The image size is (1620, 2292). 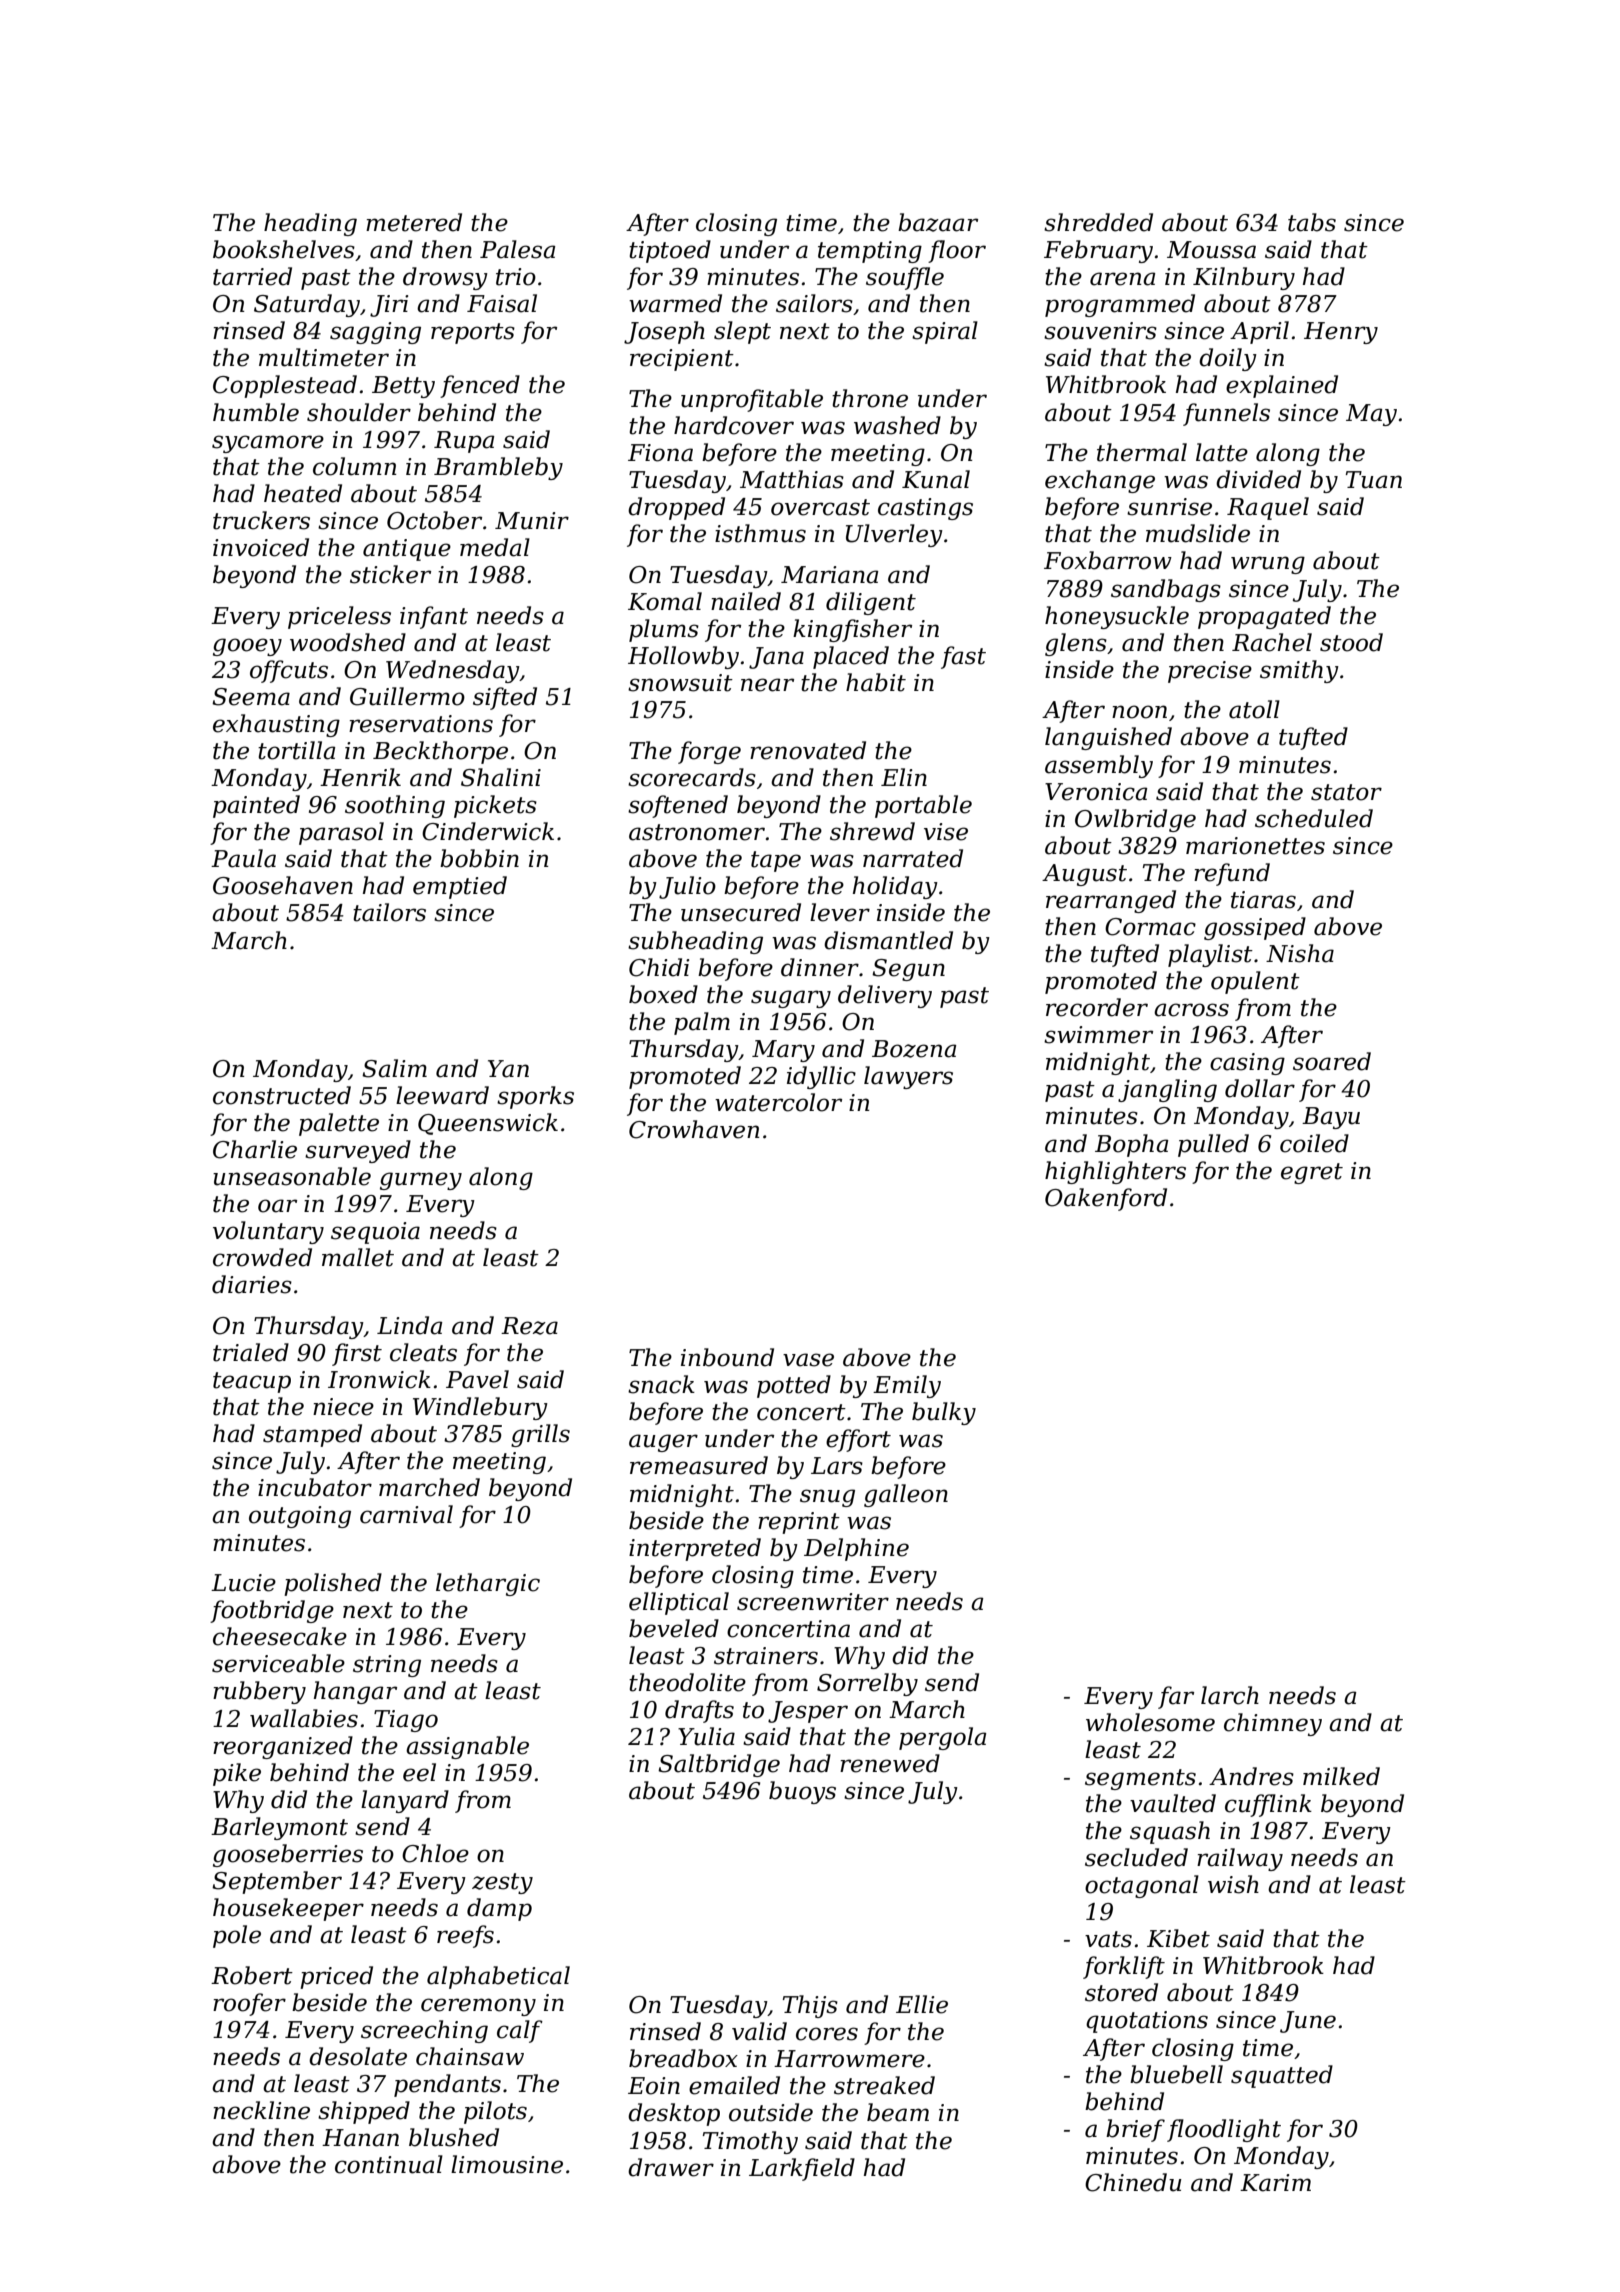 What do you see at coordinates (1314, 818) in the image?
I see `scheduled` at bounding box center [1314, 818].
